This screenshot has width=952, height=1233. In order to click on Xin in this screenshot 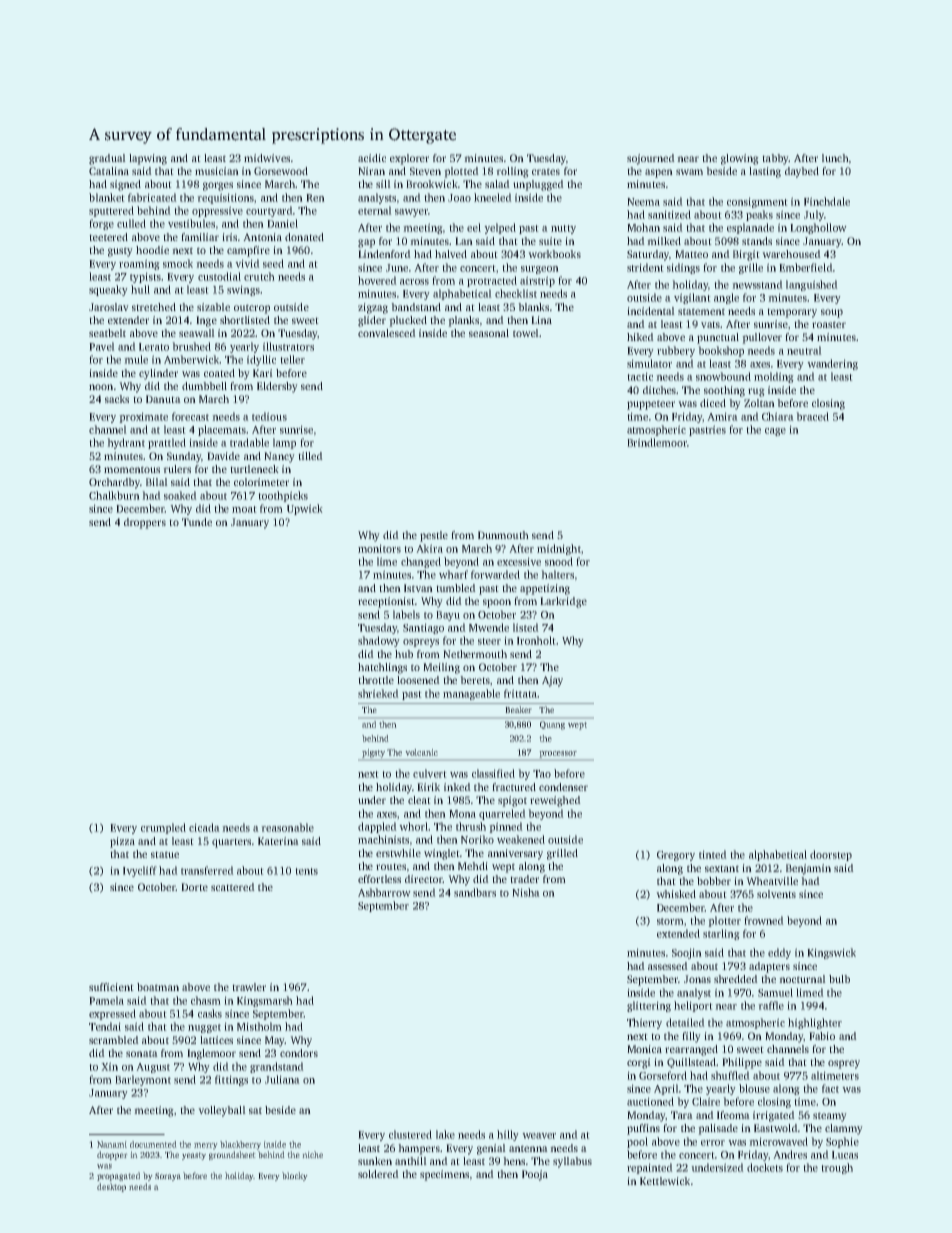, I will do `click(110, 1067)`.
